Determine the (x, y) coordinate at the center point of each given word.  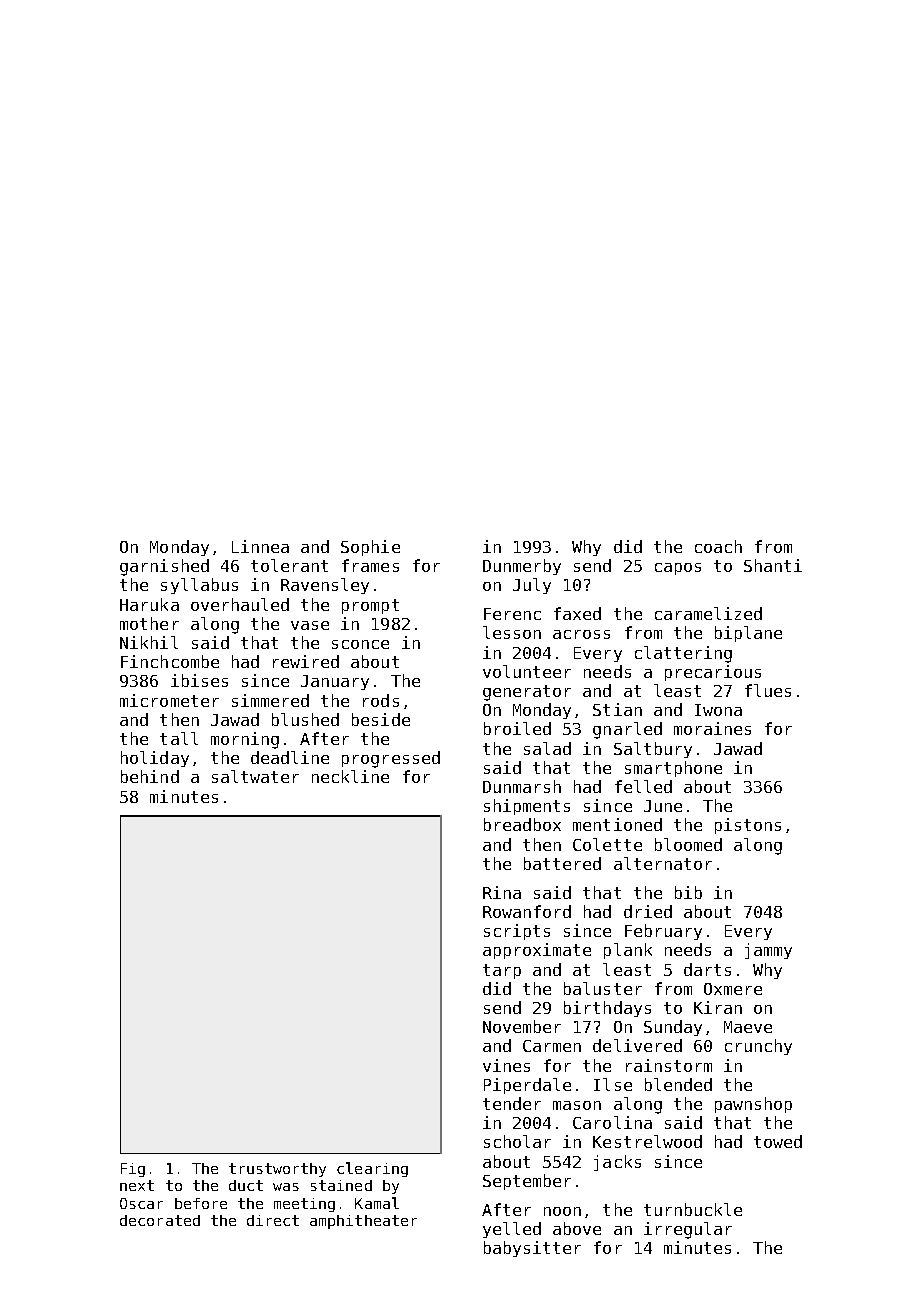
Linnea (260, 546)
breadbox (522, 824)
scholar (517, 1141)
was (286, 1187)
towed (778, 1141)
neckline (350, 776)
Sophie (370, 548)
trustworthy (277, 1170)
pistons (748, 826)
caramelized (708, 613)
